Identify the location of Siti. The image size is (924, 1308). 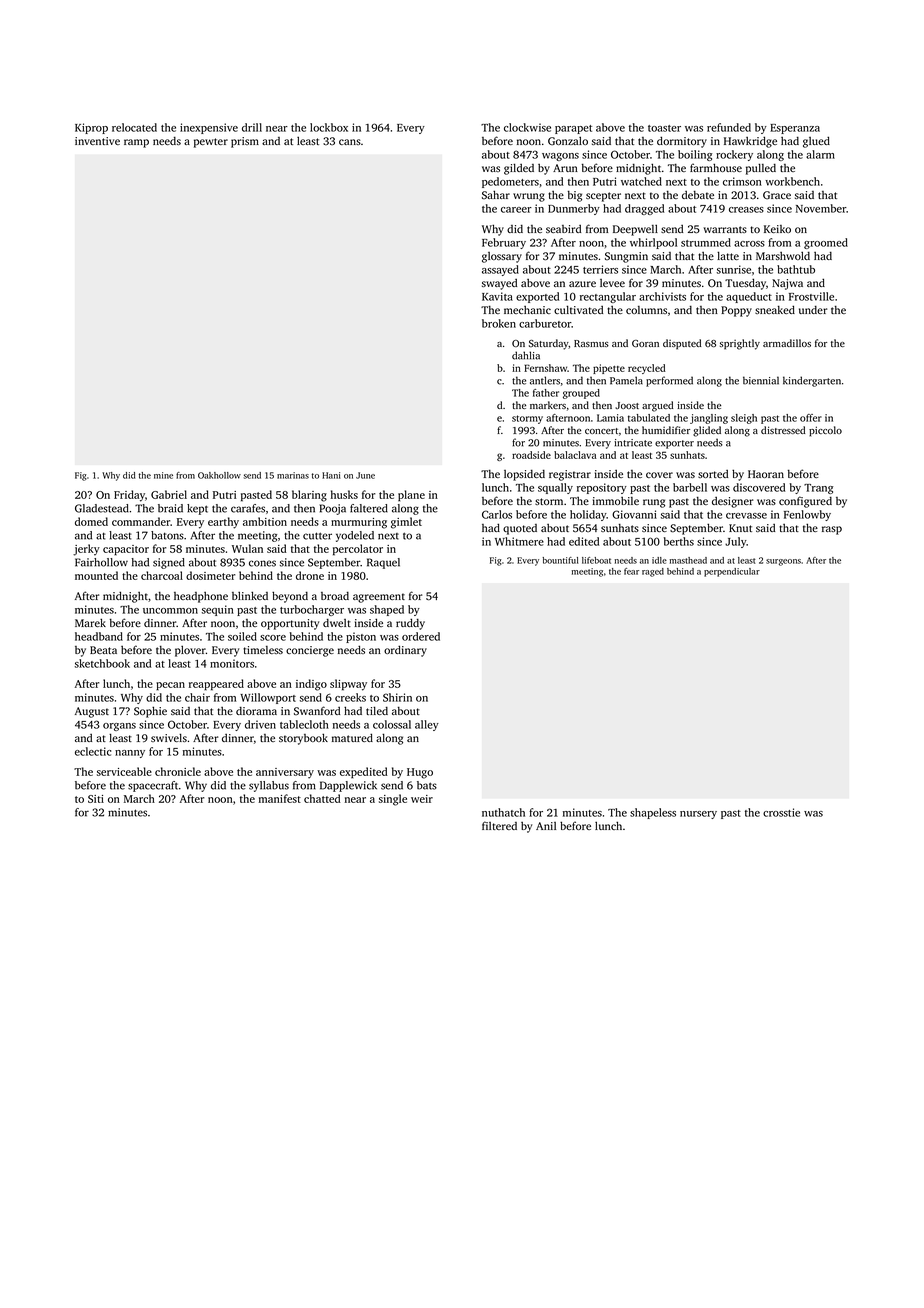
(96, 799).
